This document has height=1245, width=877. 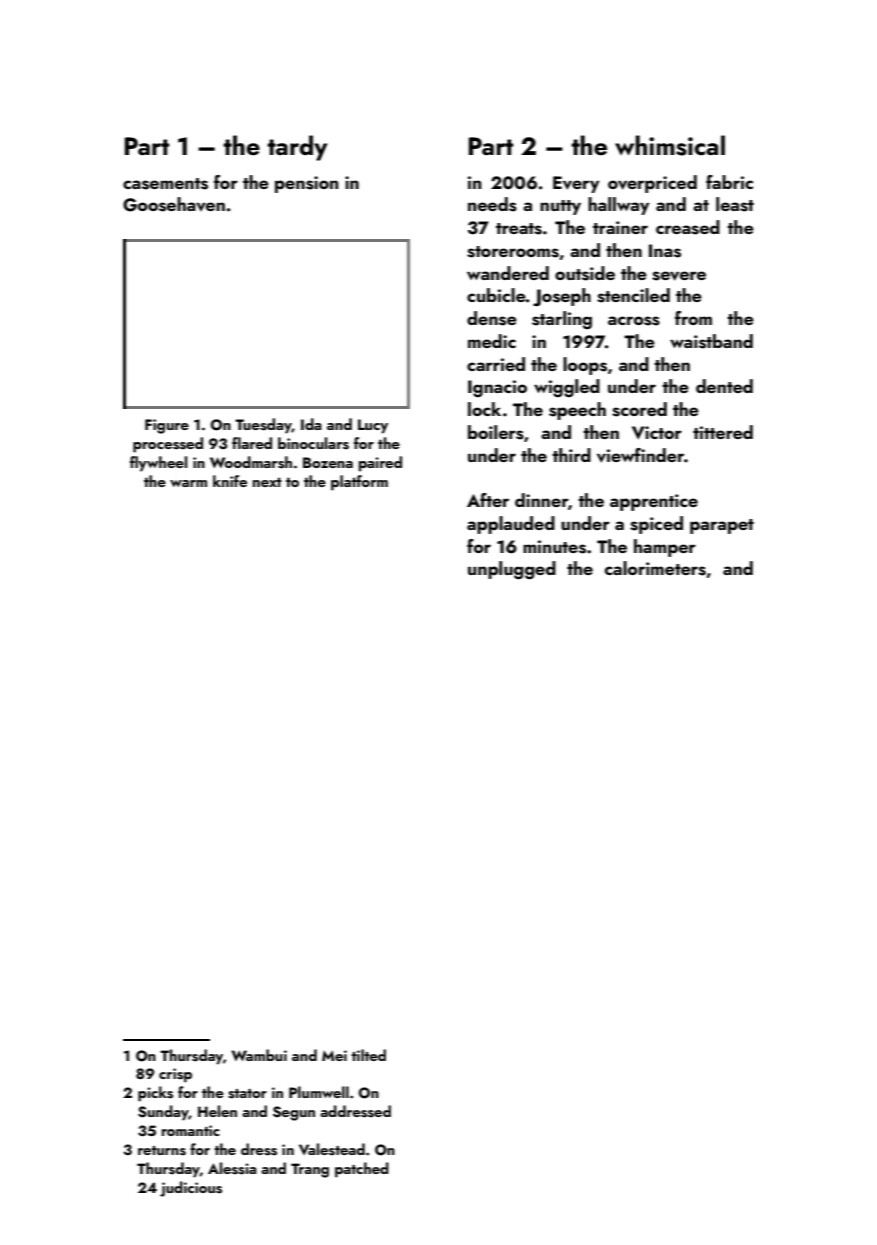 I want to click on waistband, so click(x=711, y=341).
